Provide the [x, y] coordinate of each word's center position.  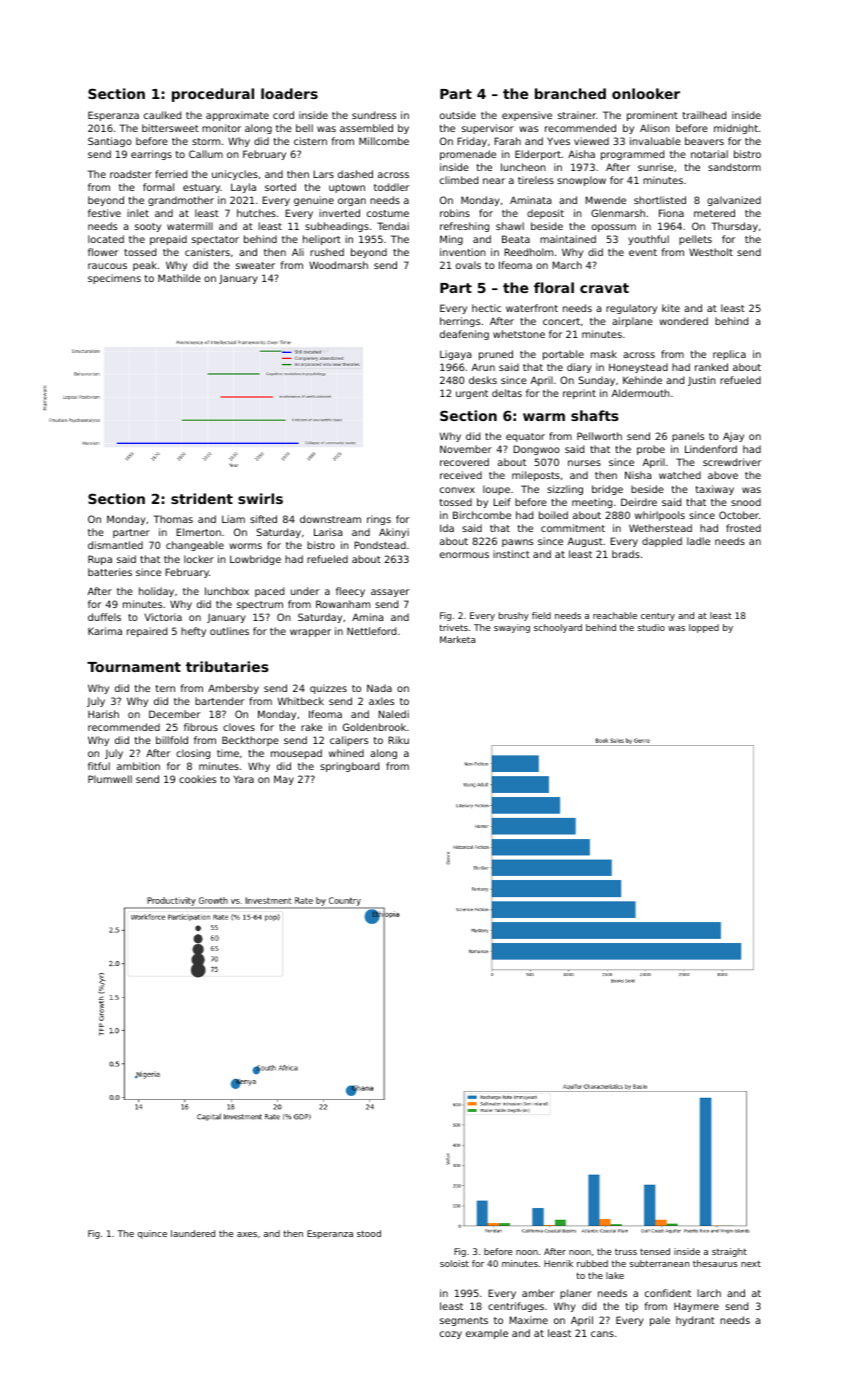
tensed [655, 1251]
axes [247, 1234]
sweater [255, 265]
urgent [472, 394]
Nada [379, 688]
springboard [349, 767]
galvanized [734, 201]
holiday [156, 592]
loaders [289, 93]
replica [729, 355]
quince [152, 1234]
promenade [468, 155]
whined [346, 753]
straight [729, 1252]
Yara [244, 779]
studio [651, 627]
